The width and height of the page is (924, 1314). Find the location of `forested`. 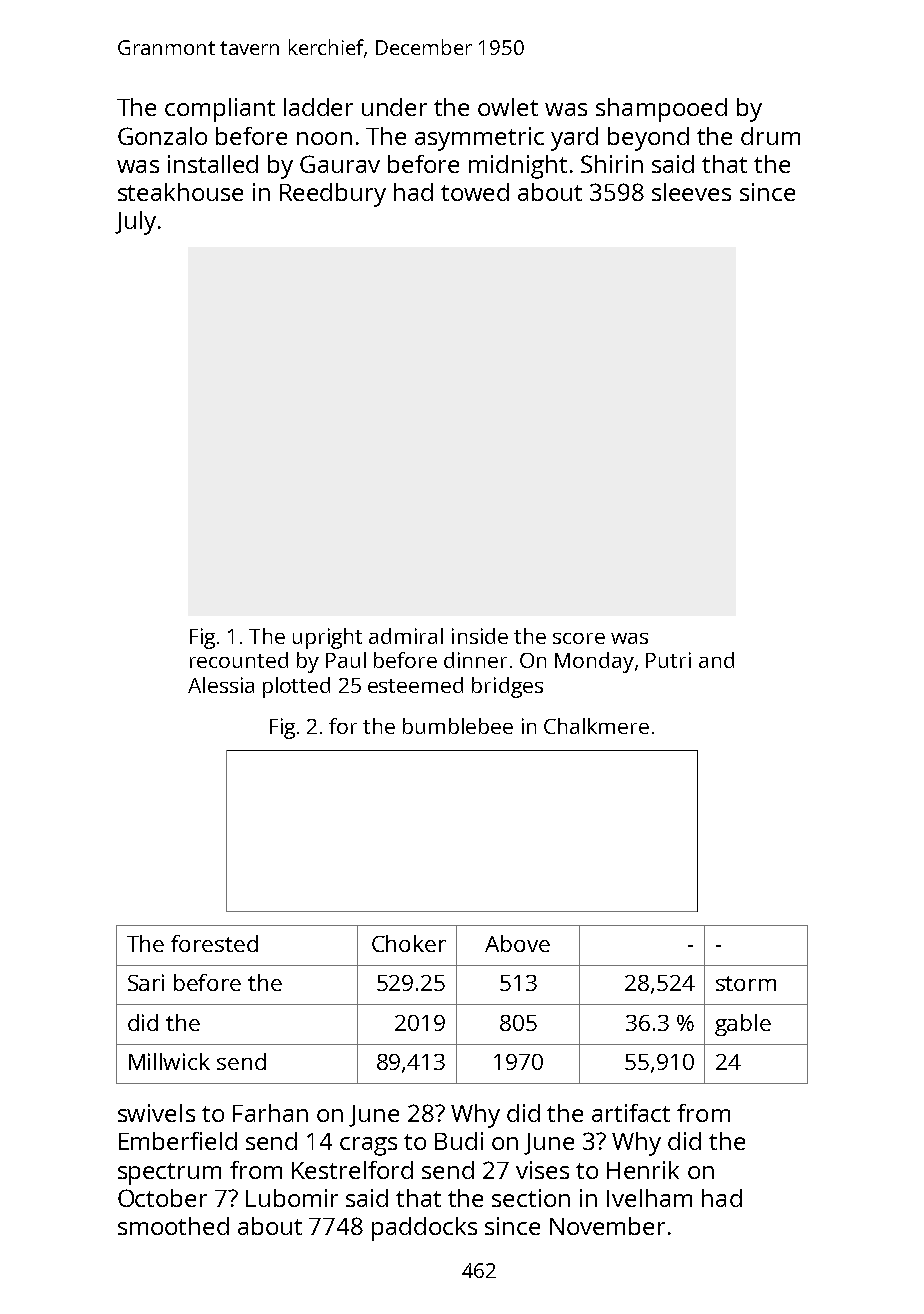

forested is located at coordinates (214, 943).
